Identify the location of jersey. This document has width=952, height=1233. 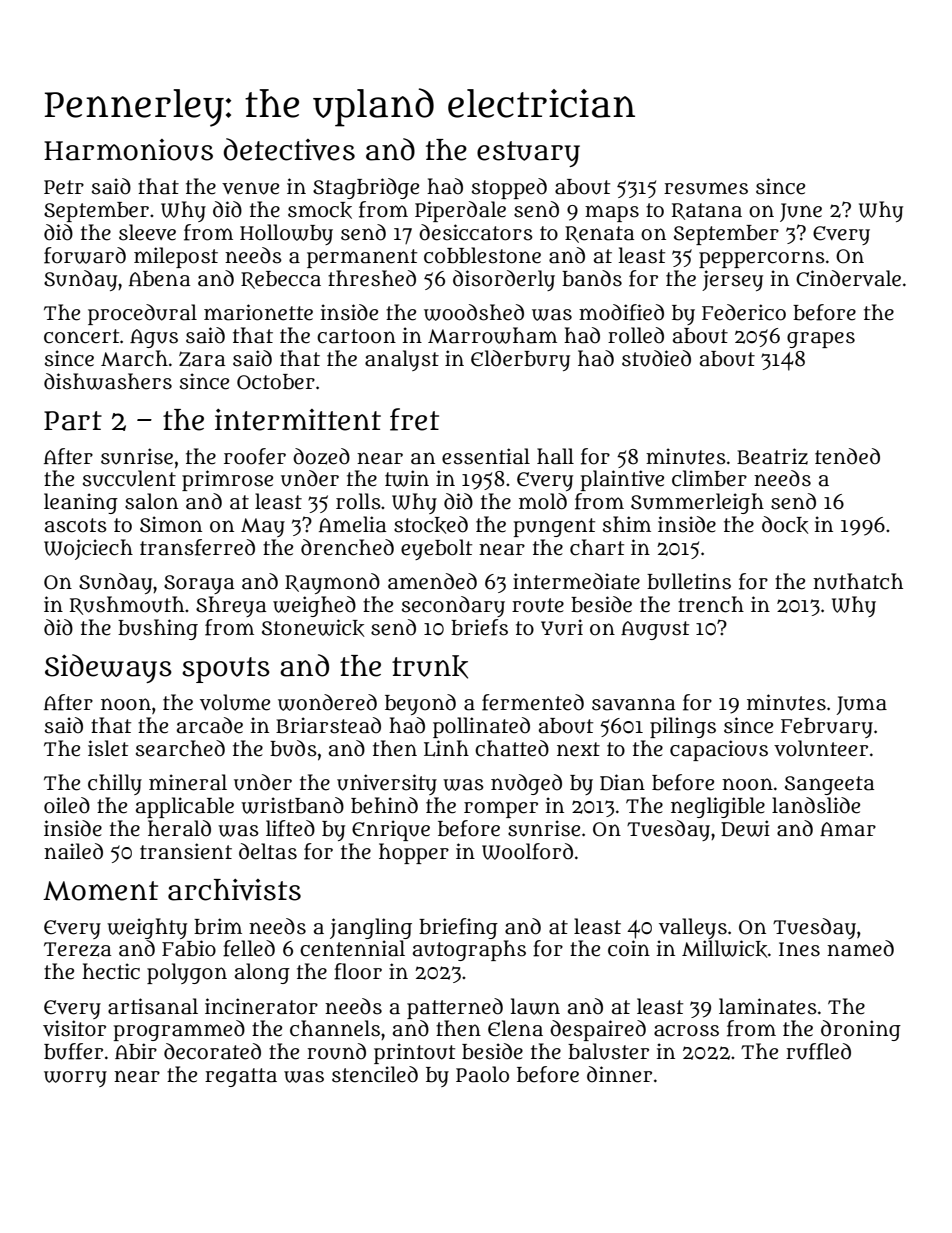
(732, 280).
